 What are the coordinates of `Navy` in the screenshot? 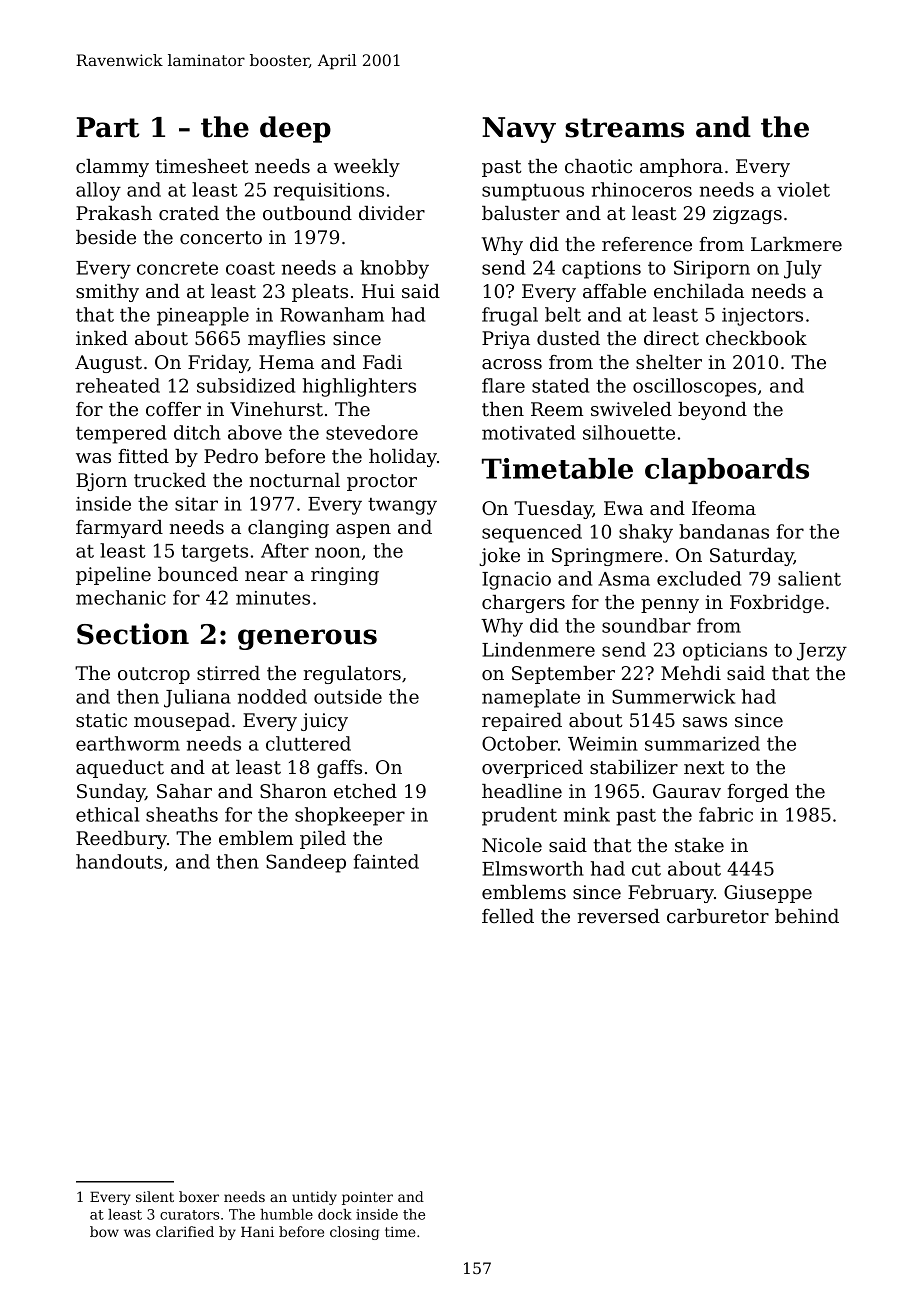 It's located at (519, 130).
